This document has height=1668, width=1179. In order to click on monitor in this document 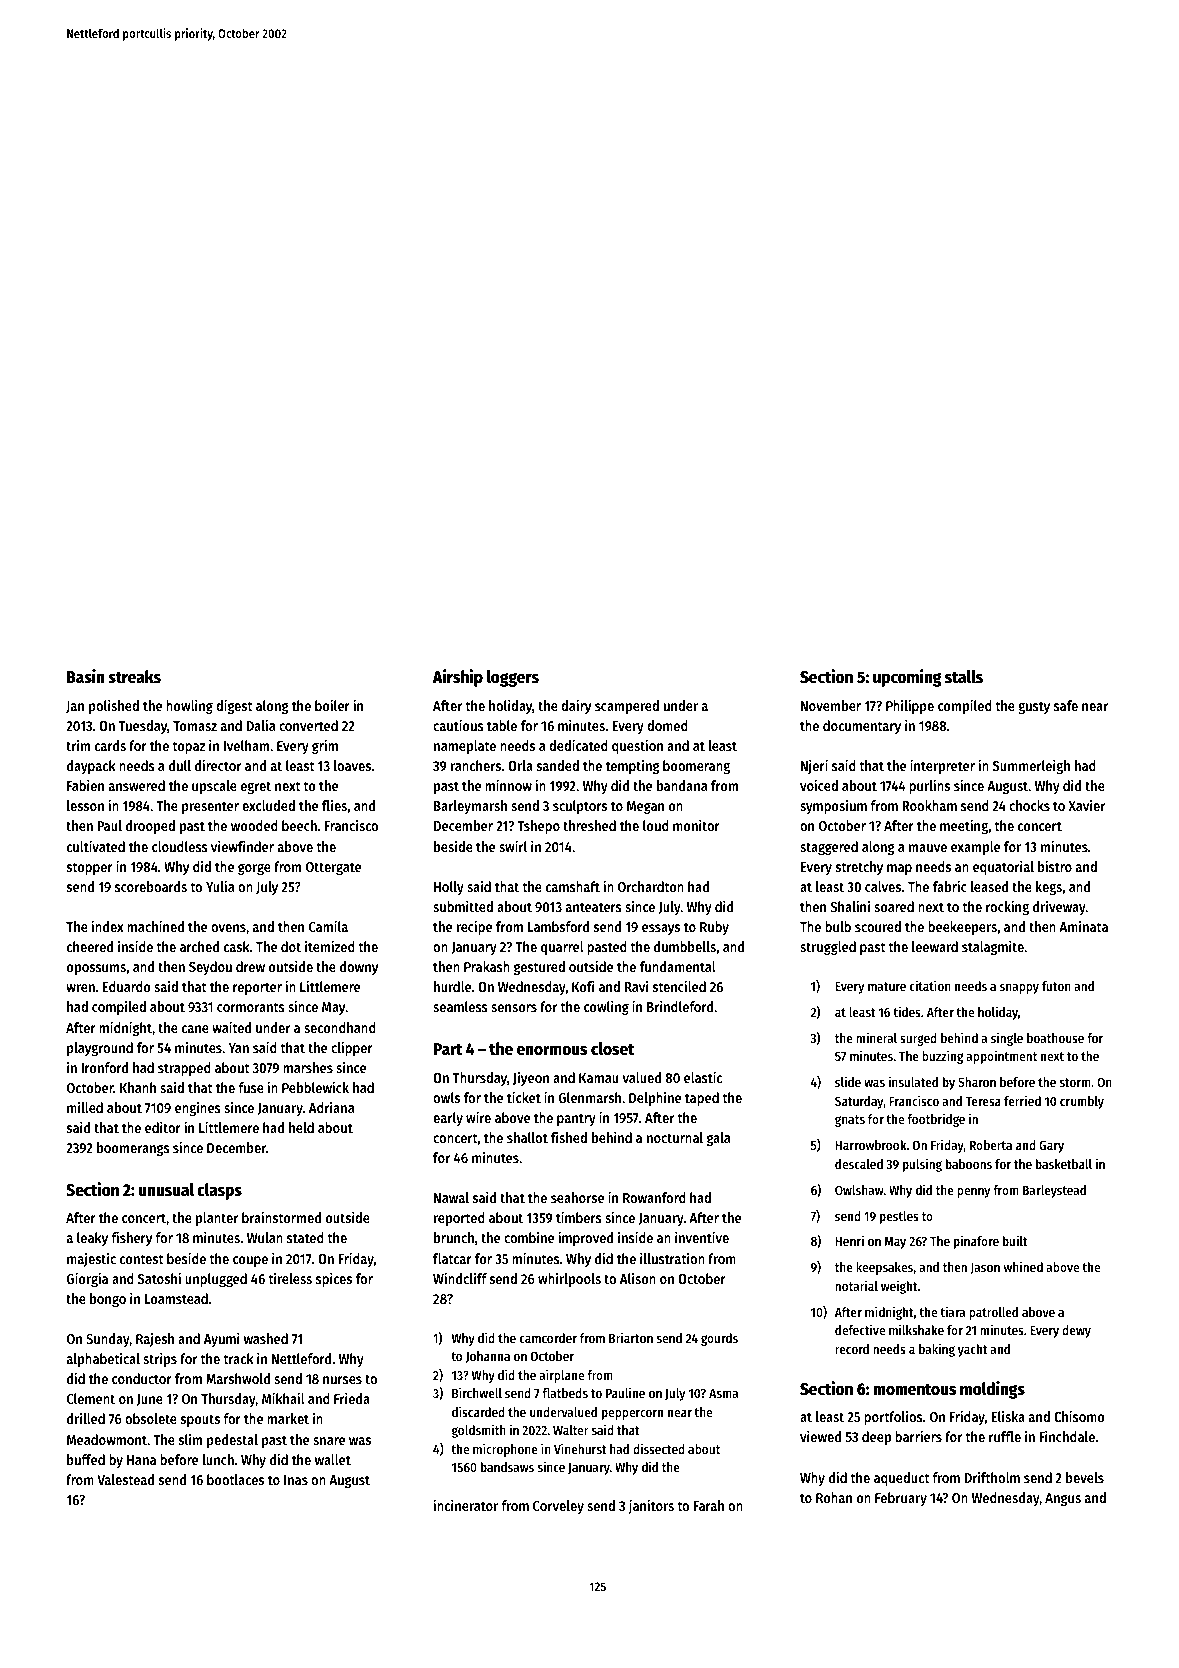, I will do `click(696, 825)`.
